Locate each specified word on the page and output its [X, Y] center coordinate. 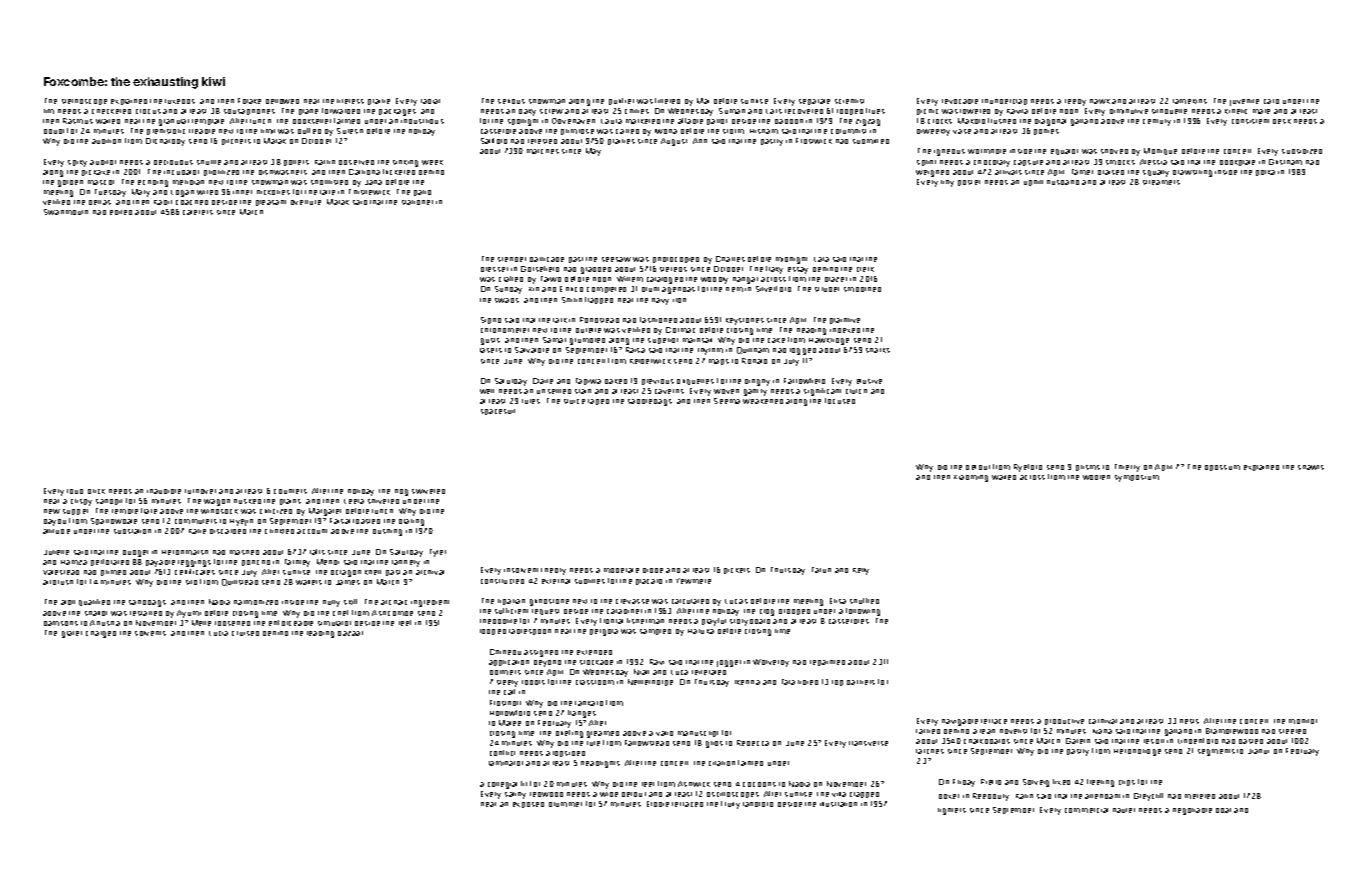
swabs [507, 300]
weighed [932, 173]
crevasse [632, 601]
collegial [502, 785]
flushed [1002, 121]
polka [1265, 173]
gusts [490, 341]
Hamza [74, 562]
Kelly [861, 571]
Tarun [821, 570]
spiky [77, 163]
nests [1189, 721]
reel [648, 784]
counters [290, 491]
